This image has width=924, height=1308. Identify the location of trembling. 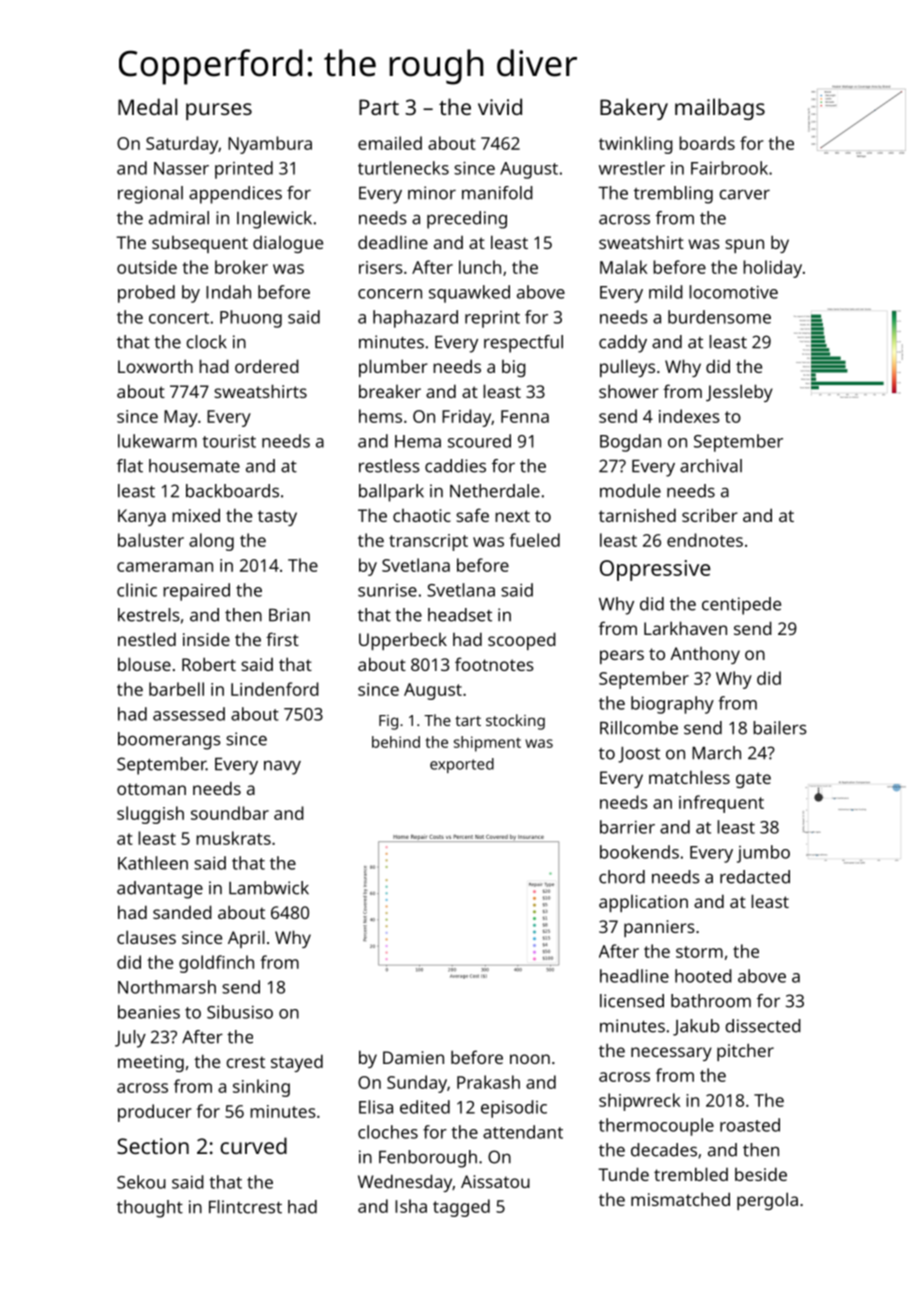
(673, 195).
